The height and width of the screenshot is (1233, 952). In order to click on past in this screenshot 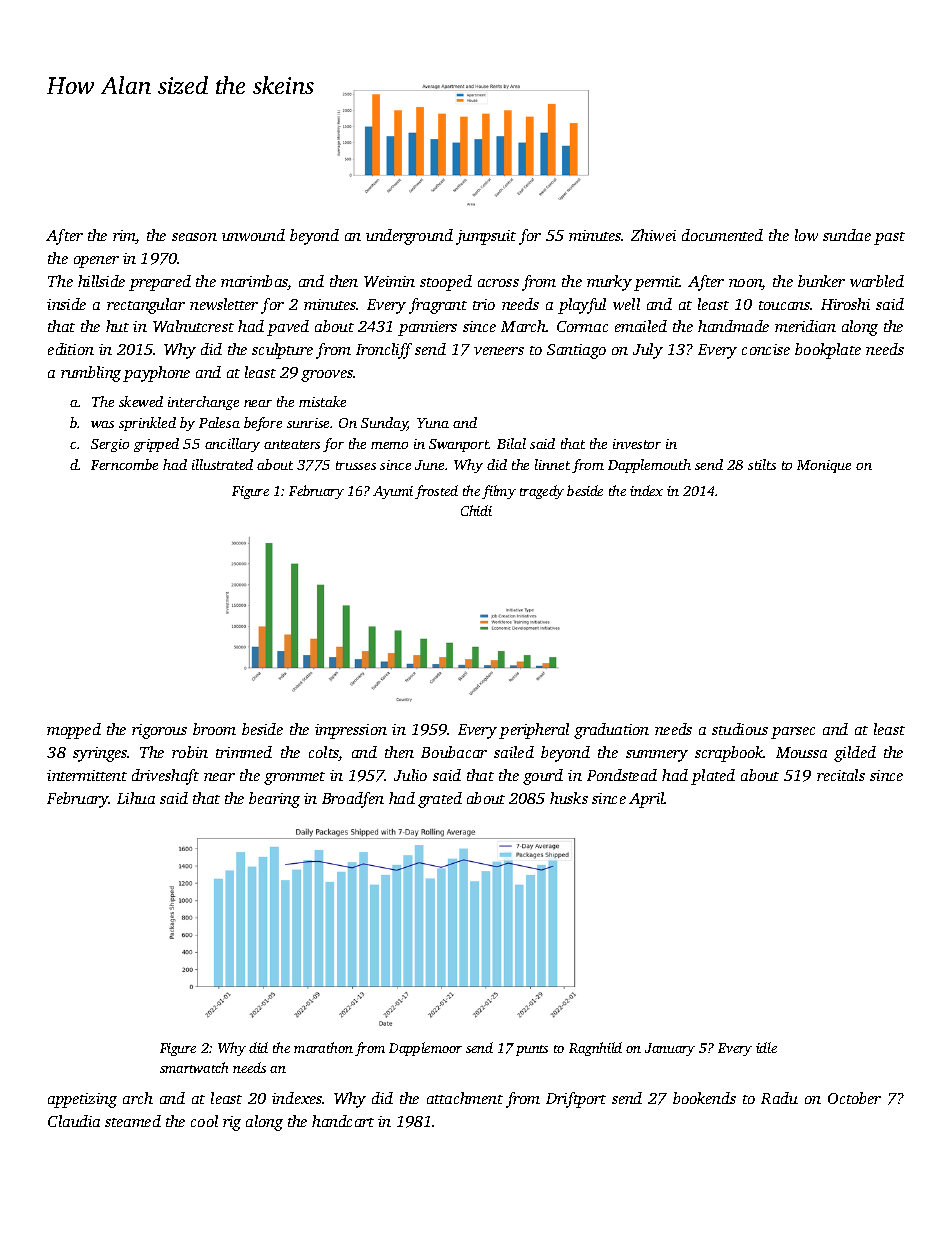, I will do `click(889, 238)`.
